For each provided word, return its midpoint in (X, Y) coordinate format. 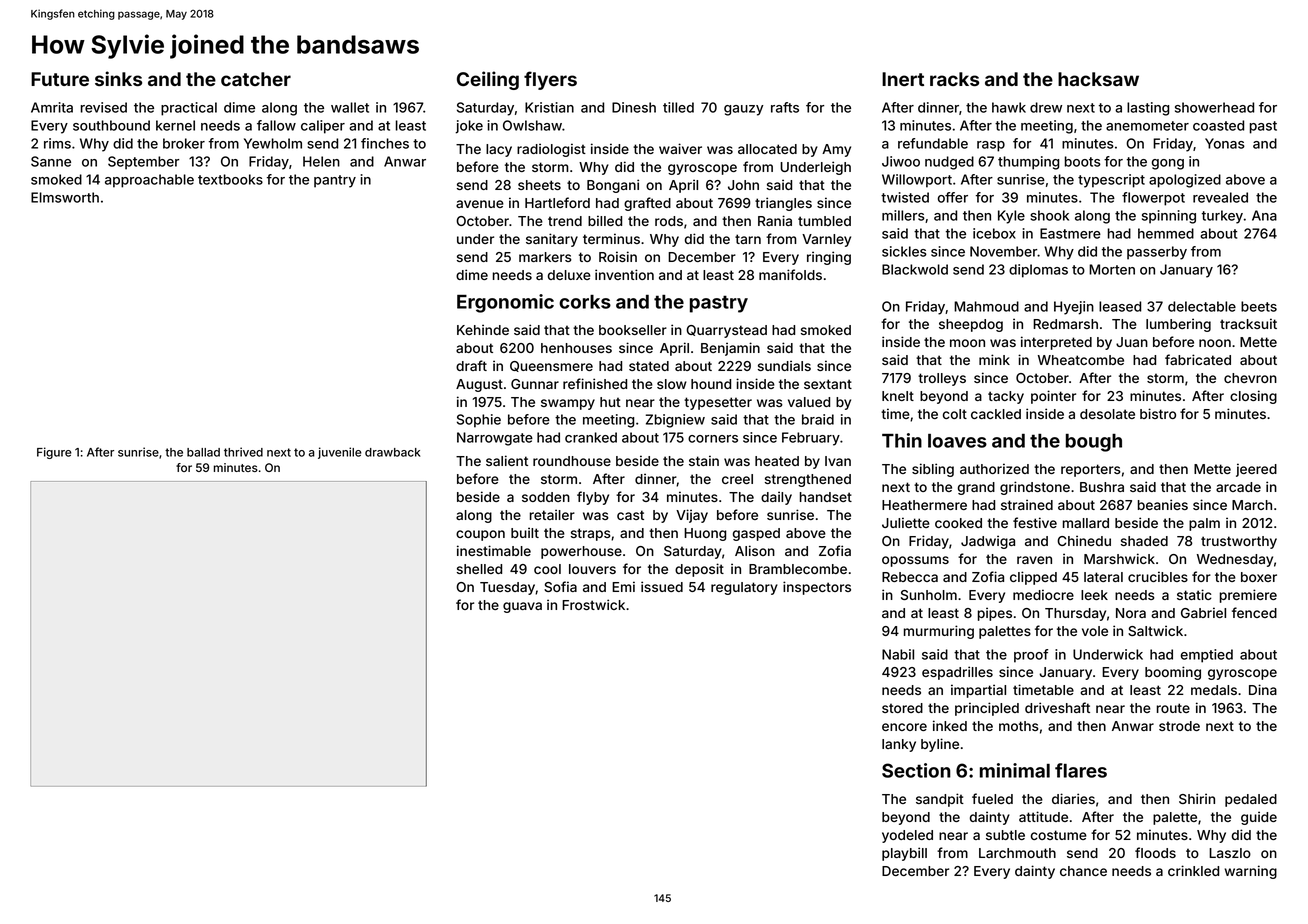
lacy (499, 150)
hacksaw (1098, 79)
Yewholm (273, 143)
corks (585, 302)
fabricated (1198, 359)
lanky (899, 745)
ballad (203, 452)
